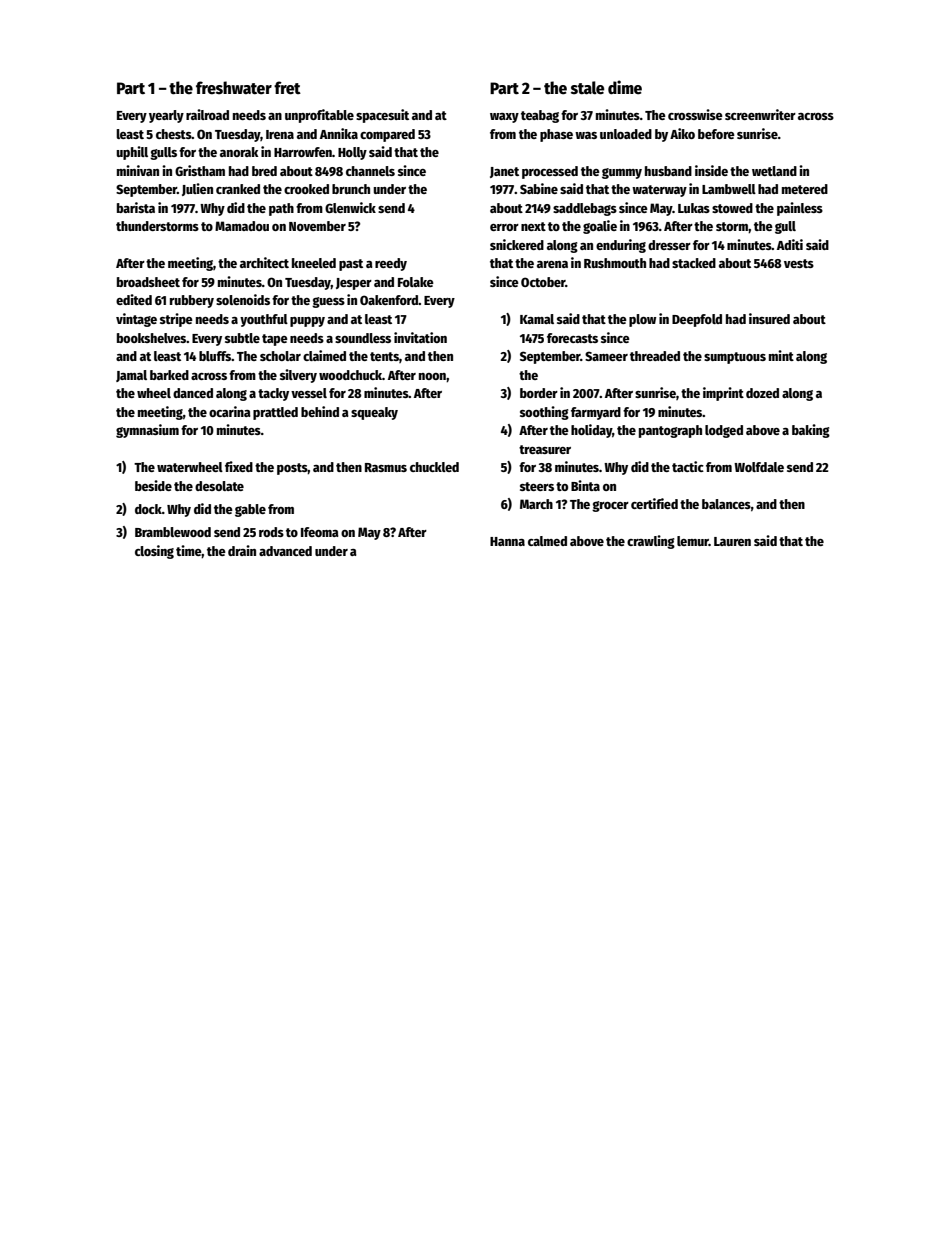 This screenshot has width=952, height=1233. What do you see at coordinates (264, 171) in the screenshot?
I see `bred` at bounding box center [264, 171].
